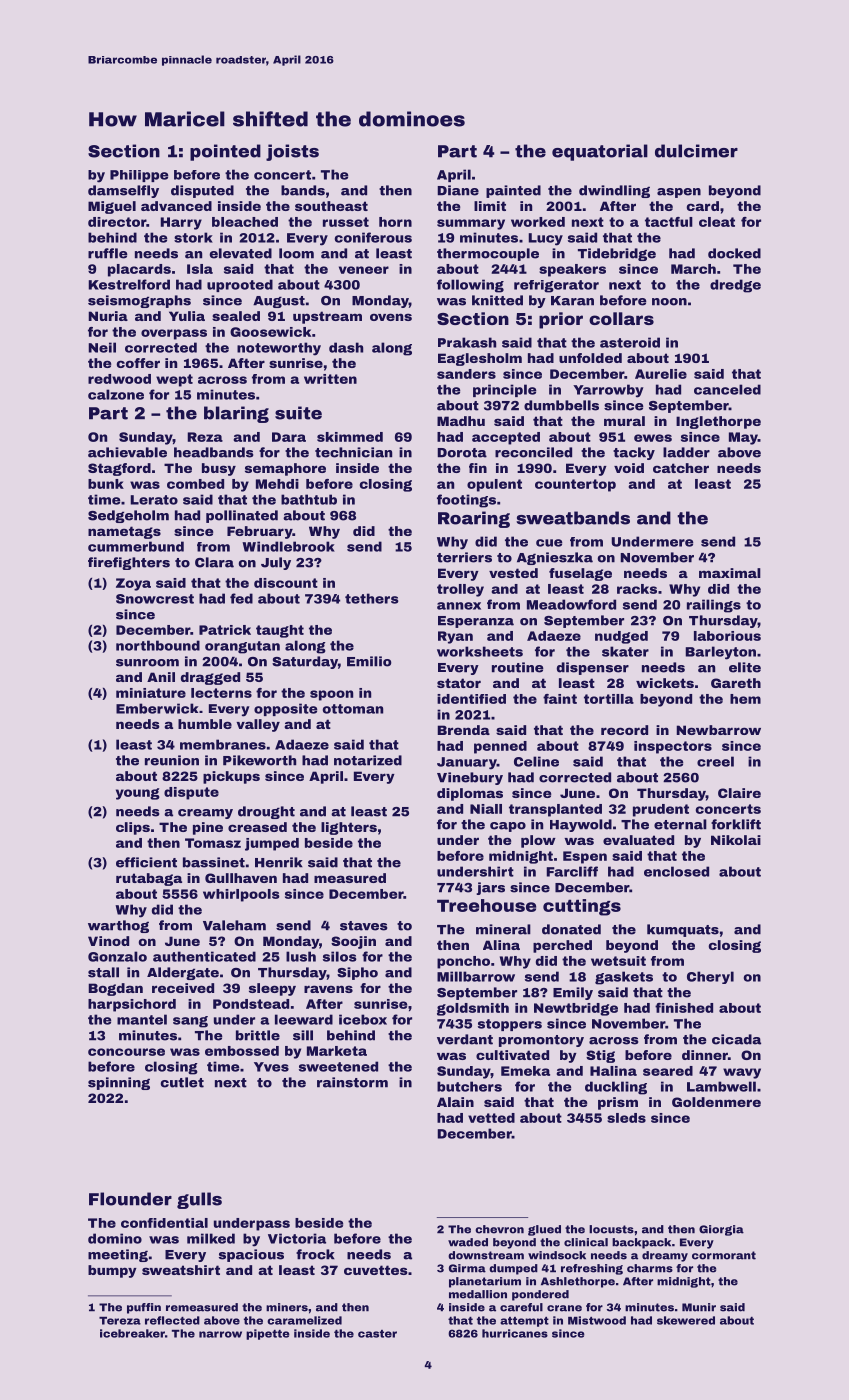  I want to click on Gullhaven, so click(241, 878).
